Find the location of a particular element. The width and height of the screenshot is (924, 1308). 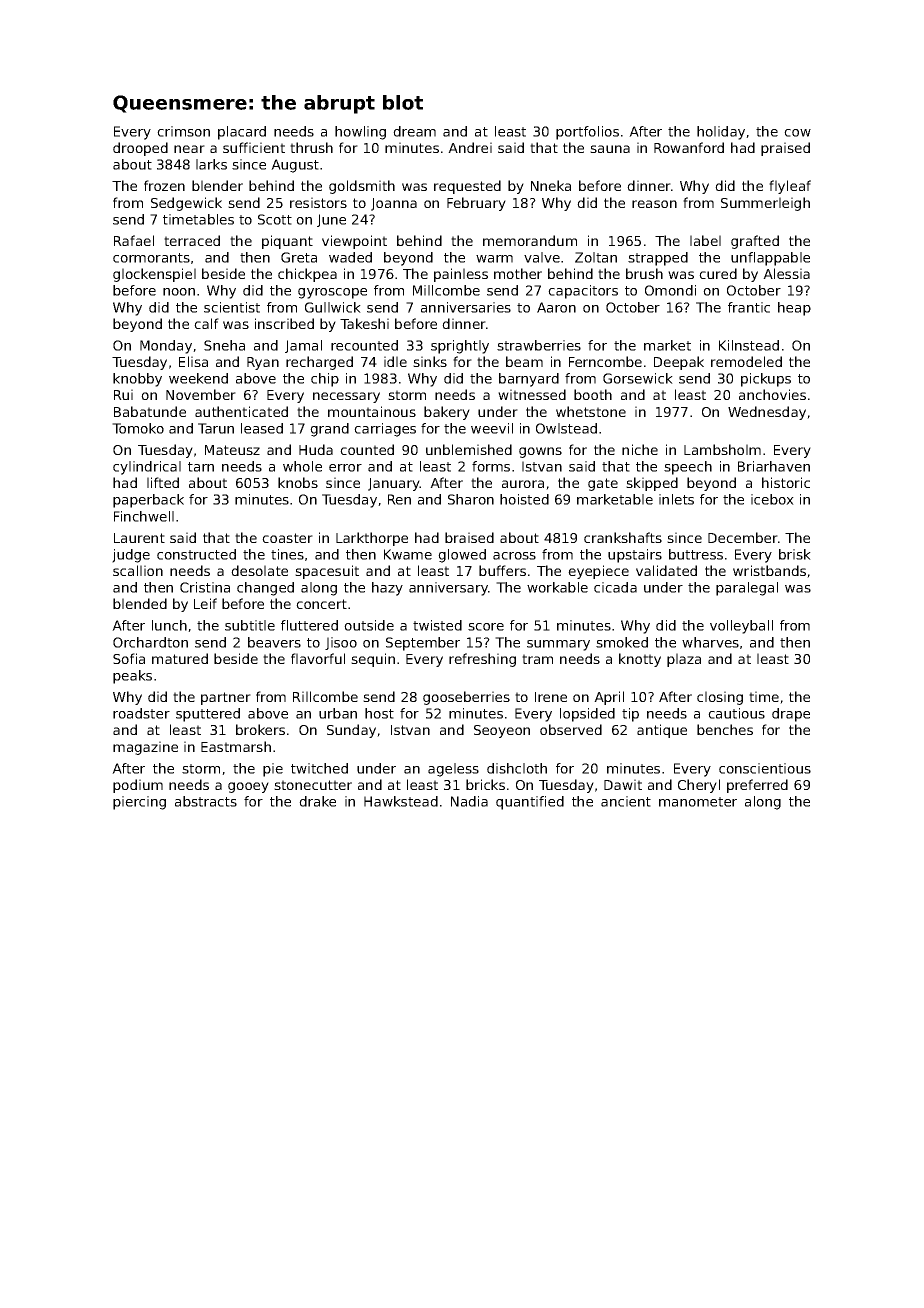

goldsmith is located at coordinates (362, 187).
